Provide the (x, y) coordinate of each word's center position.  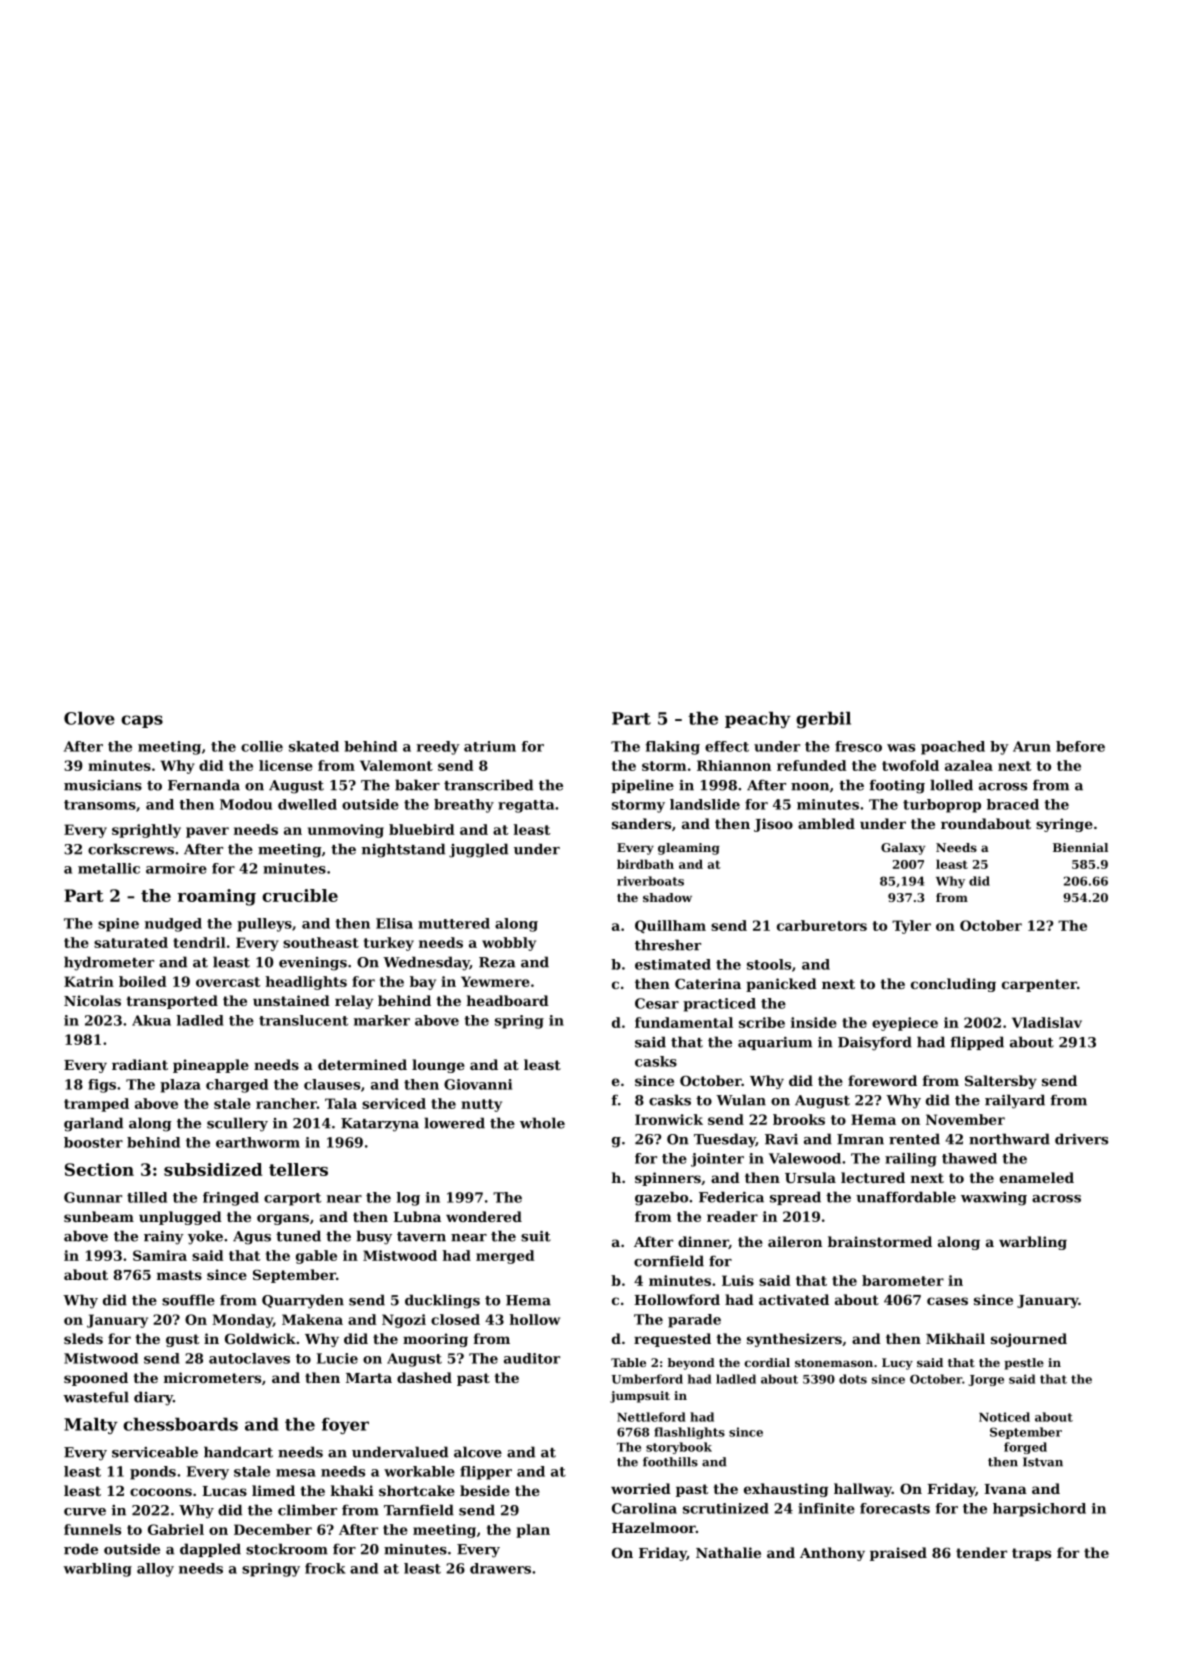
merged (505, 1257)
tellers (298, 1169)
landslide (705, 804)
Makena (312, 1319)
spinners (668, 1179)
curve (85, 1512)
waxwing (994, 1199)
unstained (291, 1000)
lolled (951, 785)
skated (314, 746)
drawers (500, 1568)
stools (769, 964)
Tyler (911, 927)
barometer (903, 1280)
